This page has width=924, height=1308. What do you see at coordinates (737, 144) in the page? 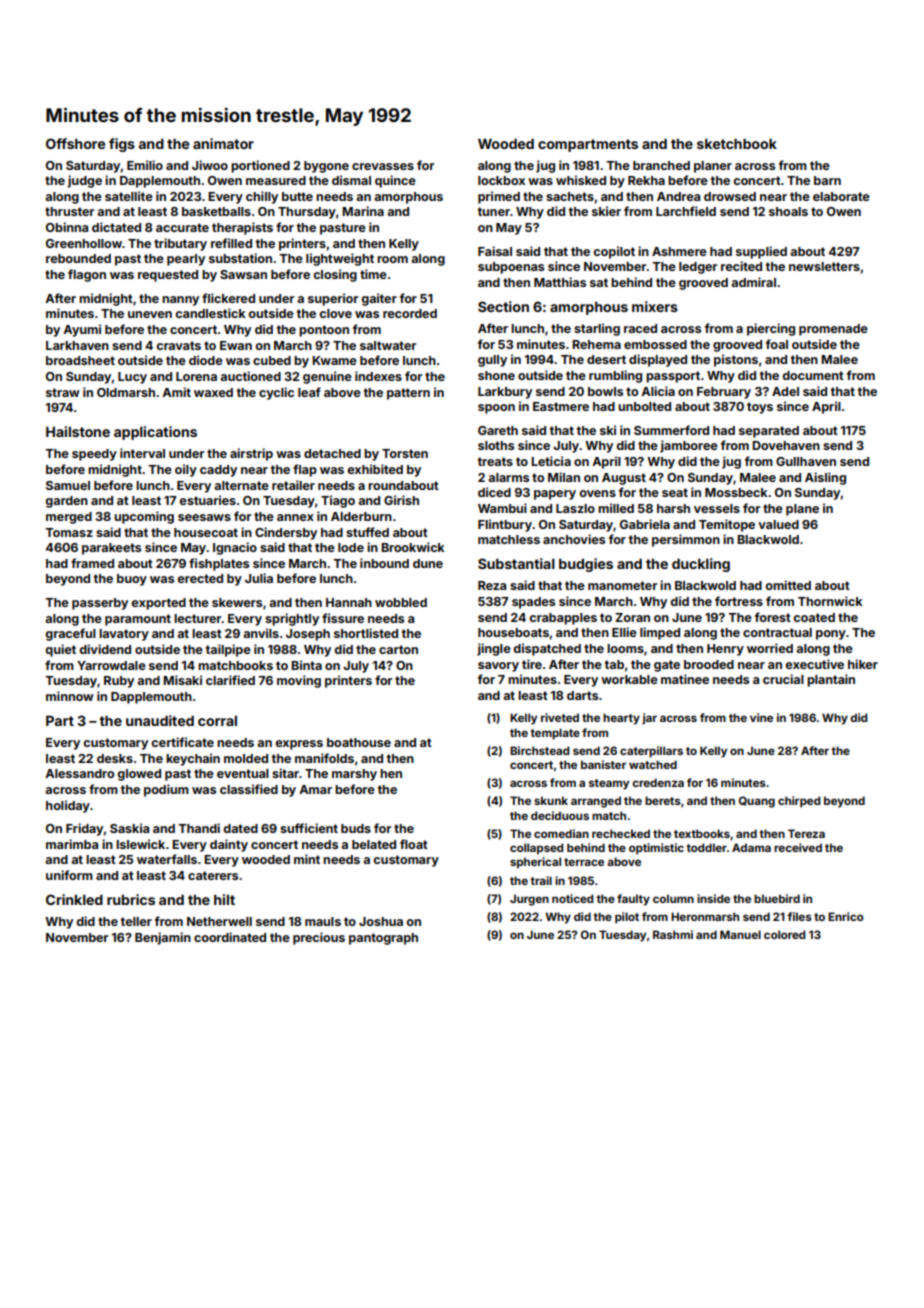
I see `sketchbook` at bounding box center [737, 144].
